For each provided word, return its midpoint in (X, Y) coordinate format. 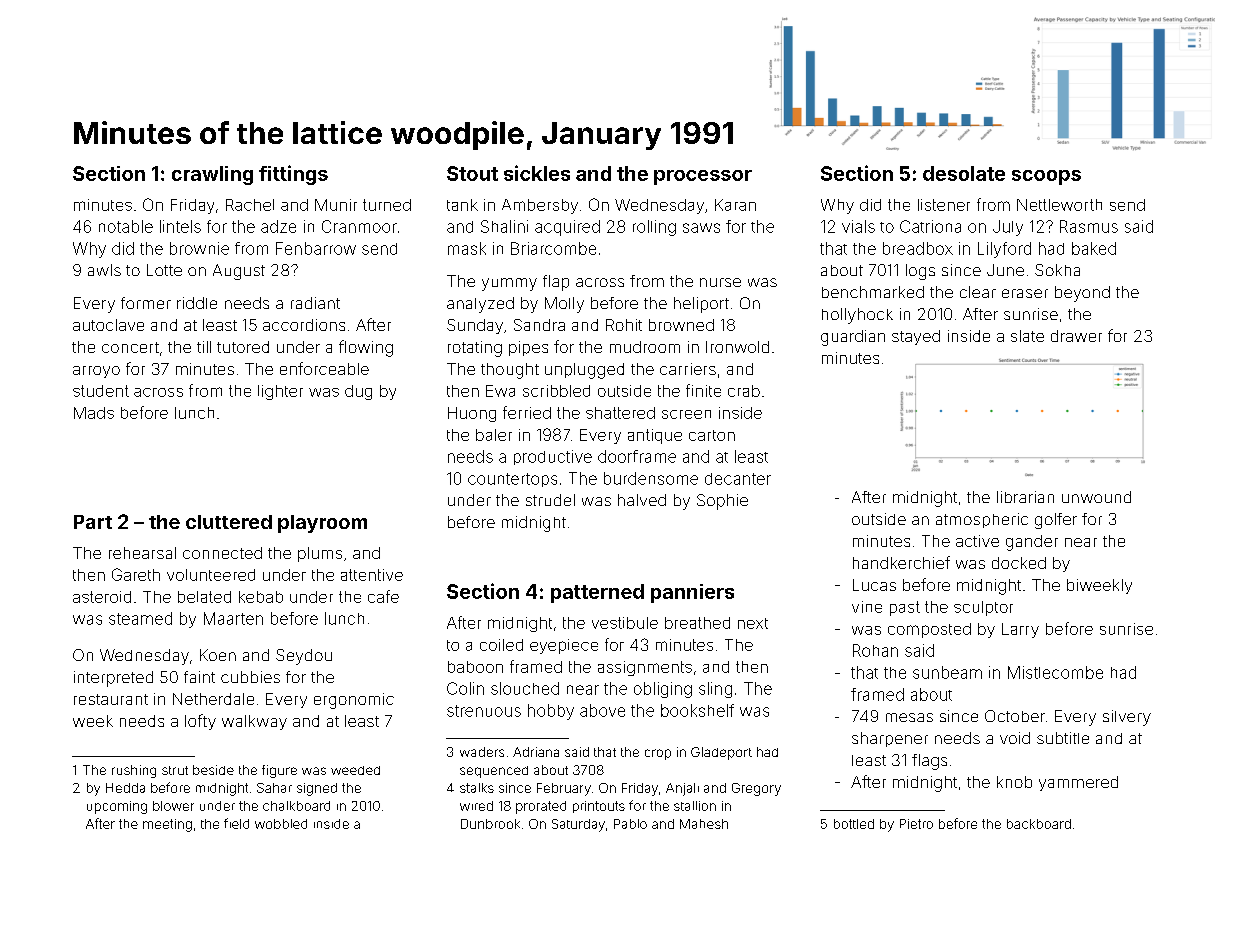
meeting (167, 825)
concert (130, 347)
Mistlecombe (1055, 672)
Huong (472, 414)
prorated (541, 807)
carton (712, 435)
